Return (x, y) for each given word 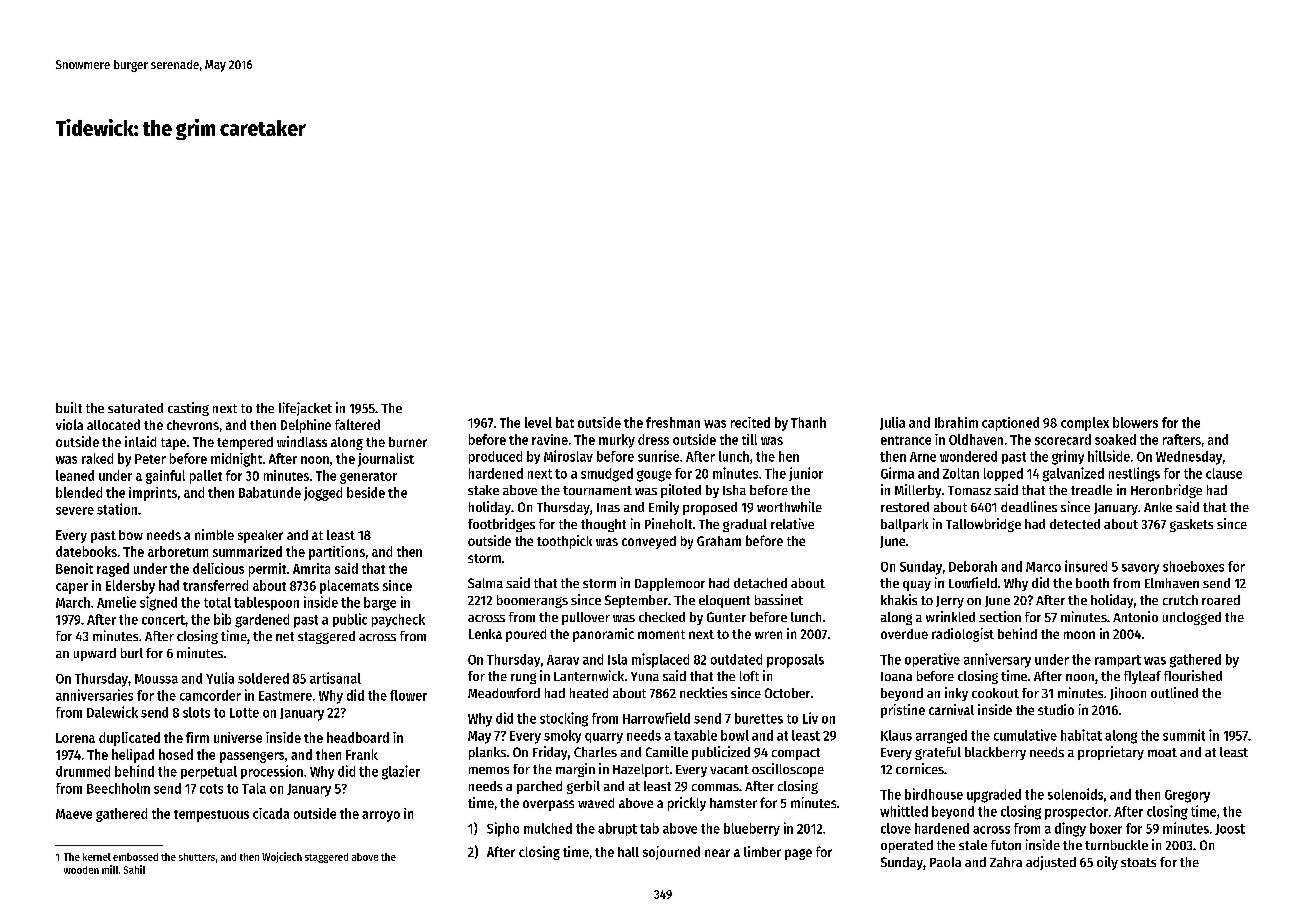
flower (408, 695)
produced (495, 457)
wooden (81, 870)
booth (1092, 583)
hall (628, 852)
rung (523, 678)
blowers (1135, 422)
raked (97, 458)
